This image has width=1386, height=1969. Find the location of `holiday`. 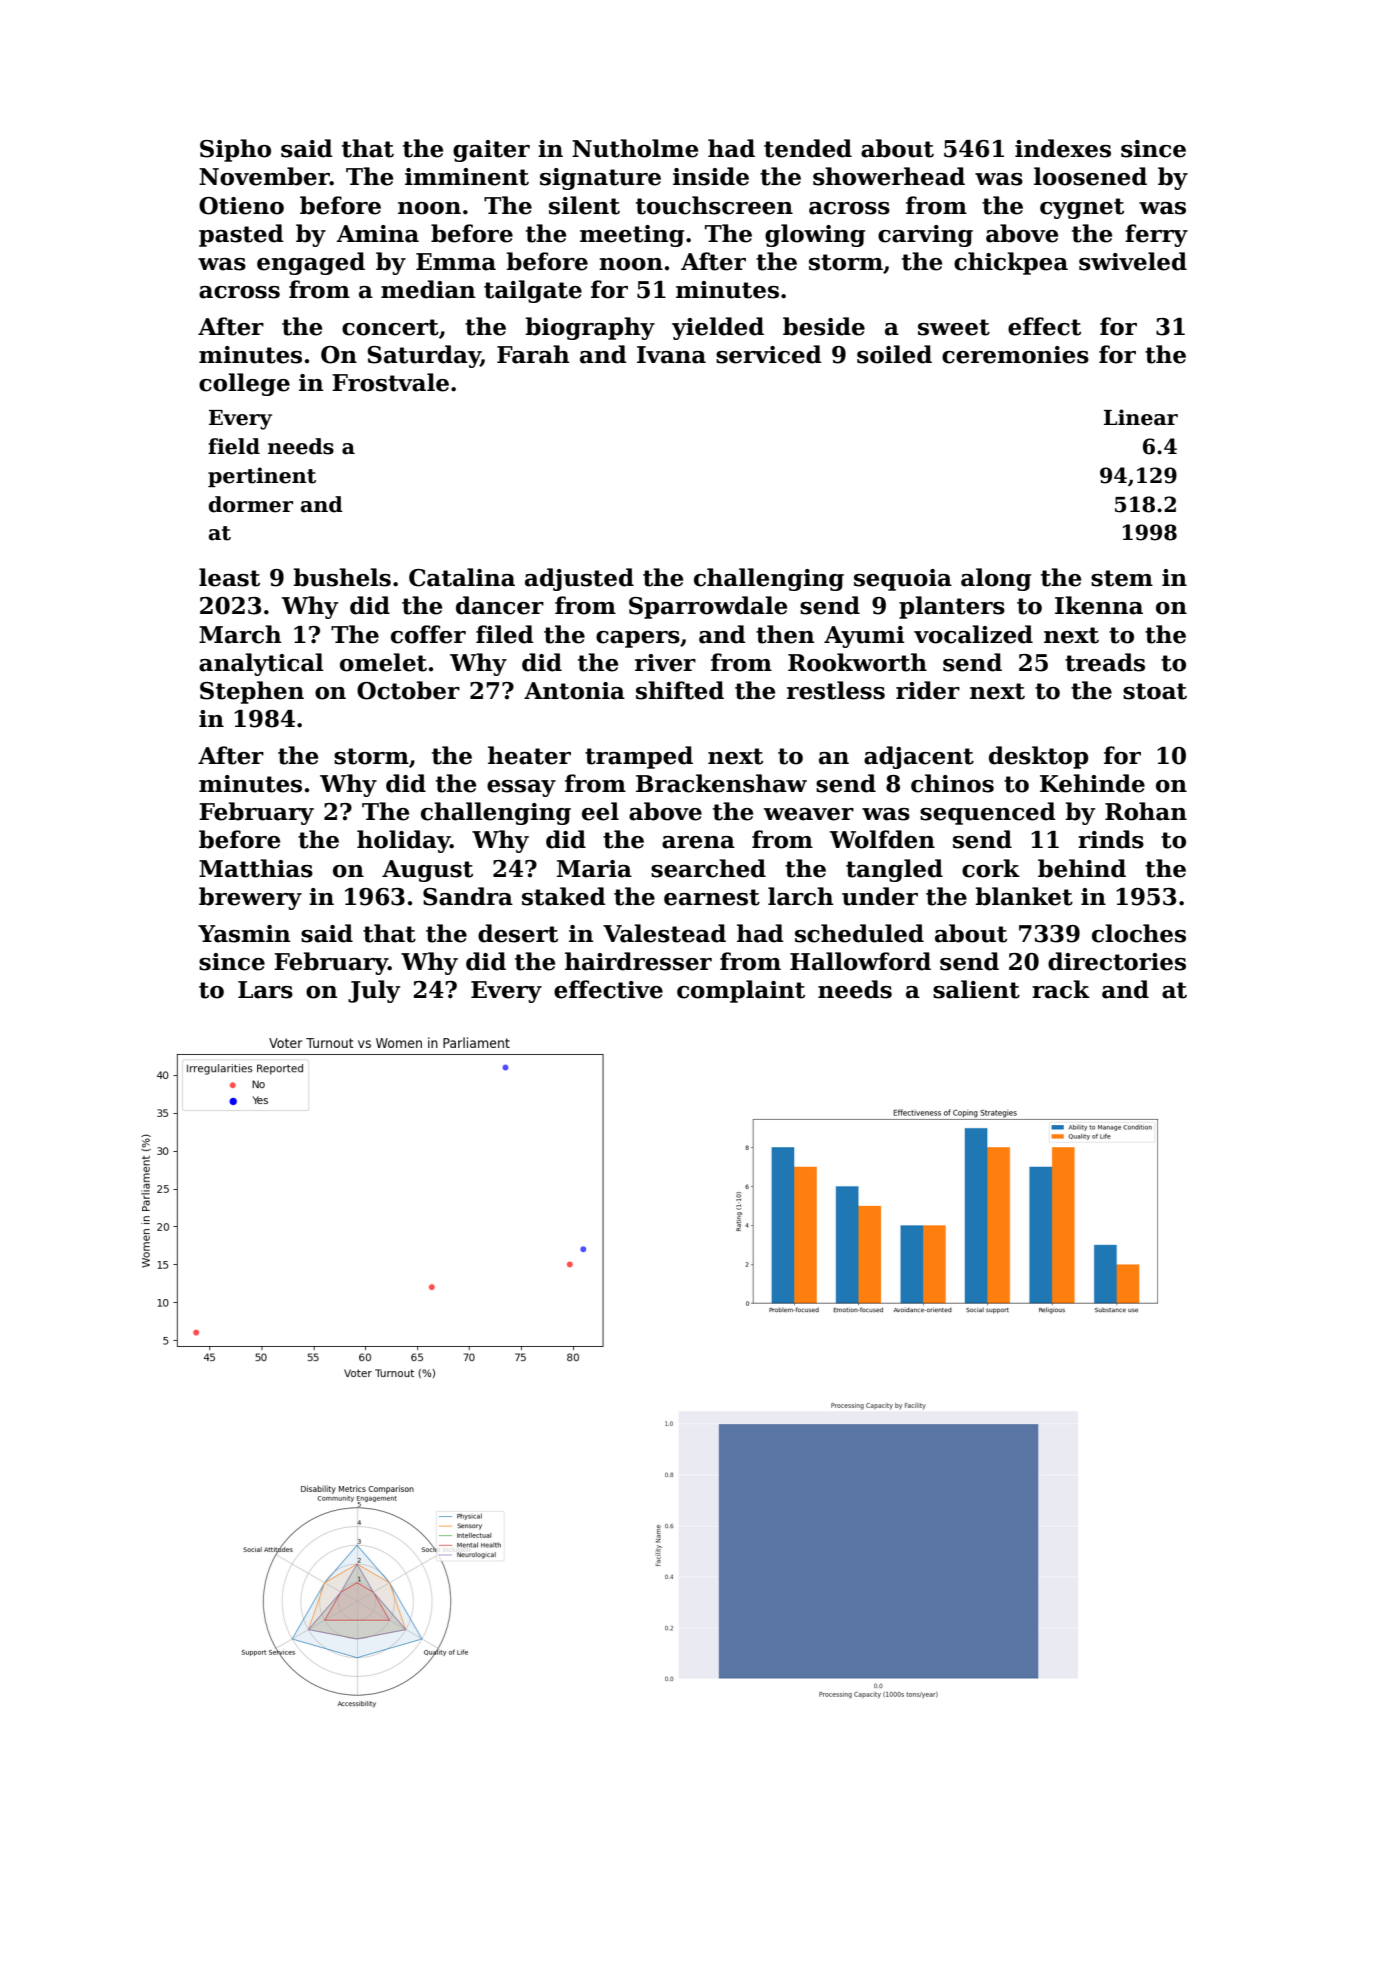

holiday is located at coordinates (403, 841).
